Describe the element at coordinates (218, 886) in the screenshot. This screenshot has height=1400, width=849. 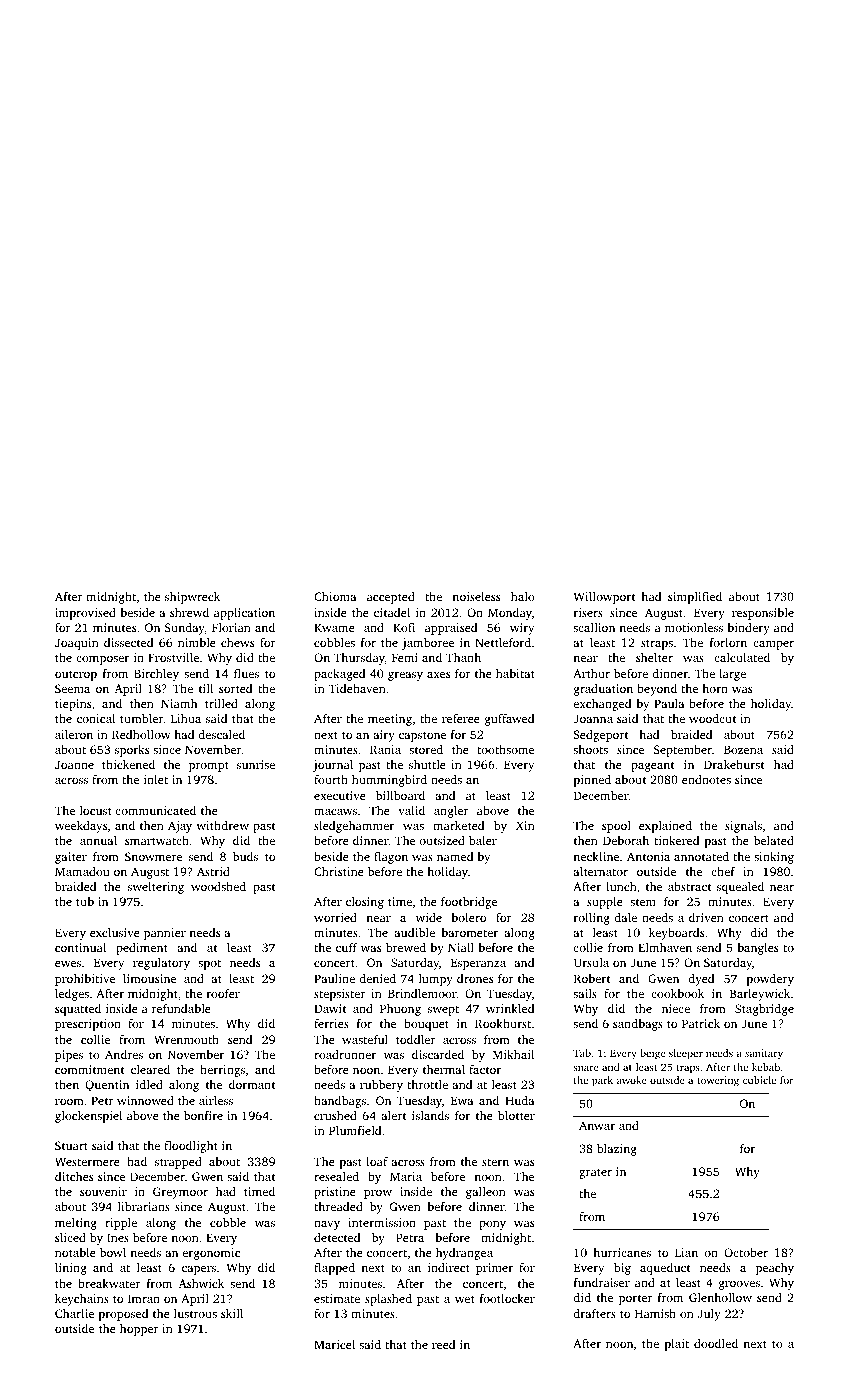
I see `woodshed` at that location.
